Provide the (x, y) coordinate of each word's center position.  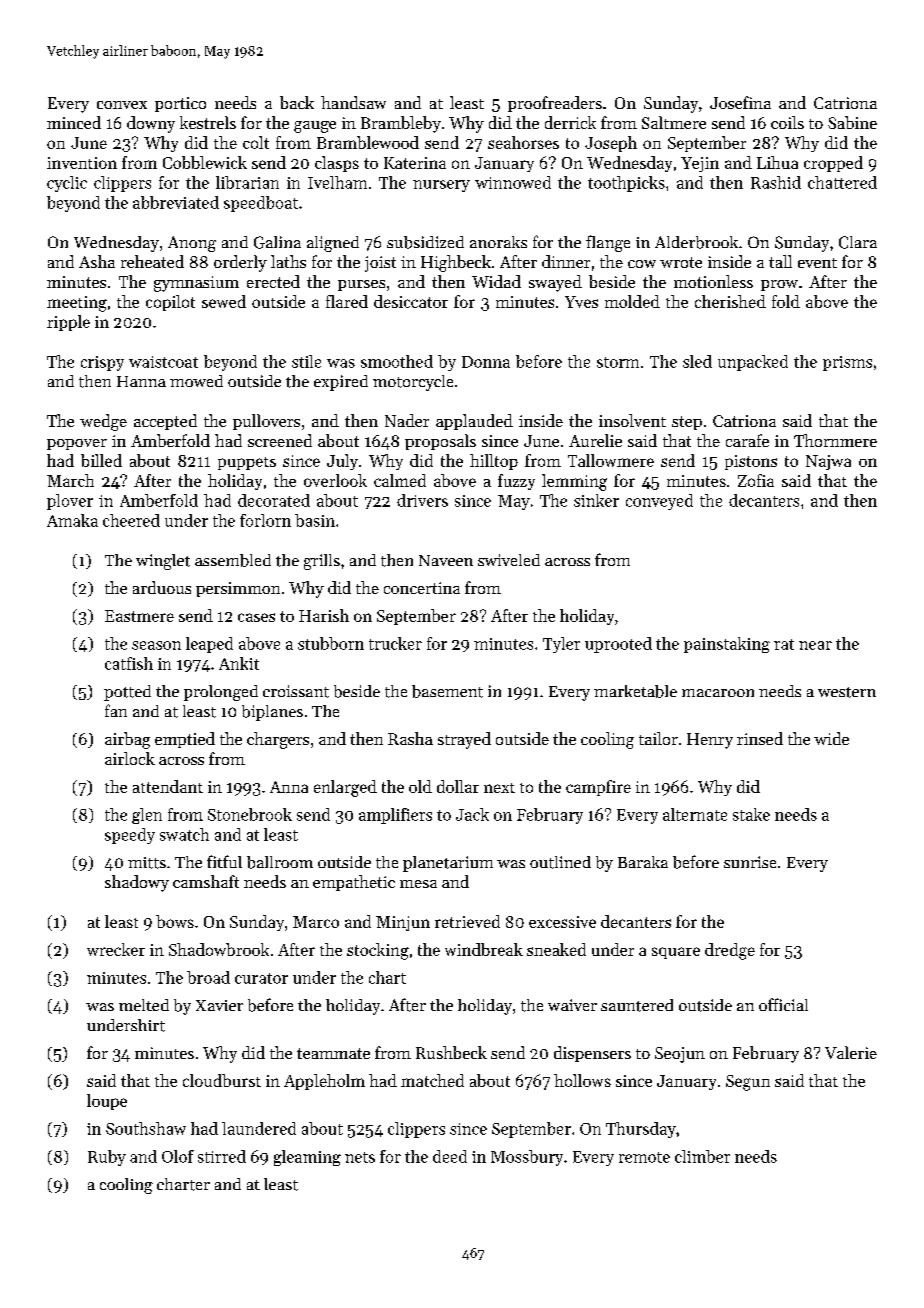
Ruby (107, 1158)
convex (122, 105)
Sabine (852, 122)
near (815, 645)
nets (360, 1157)
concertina (422, 588)
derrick (570, 122)
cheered (131, 520)
